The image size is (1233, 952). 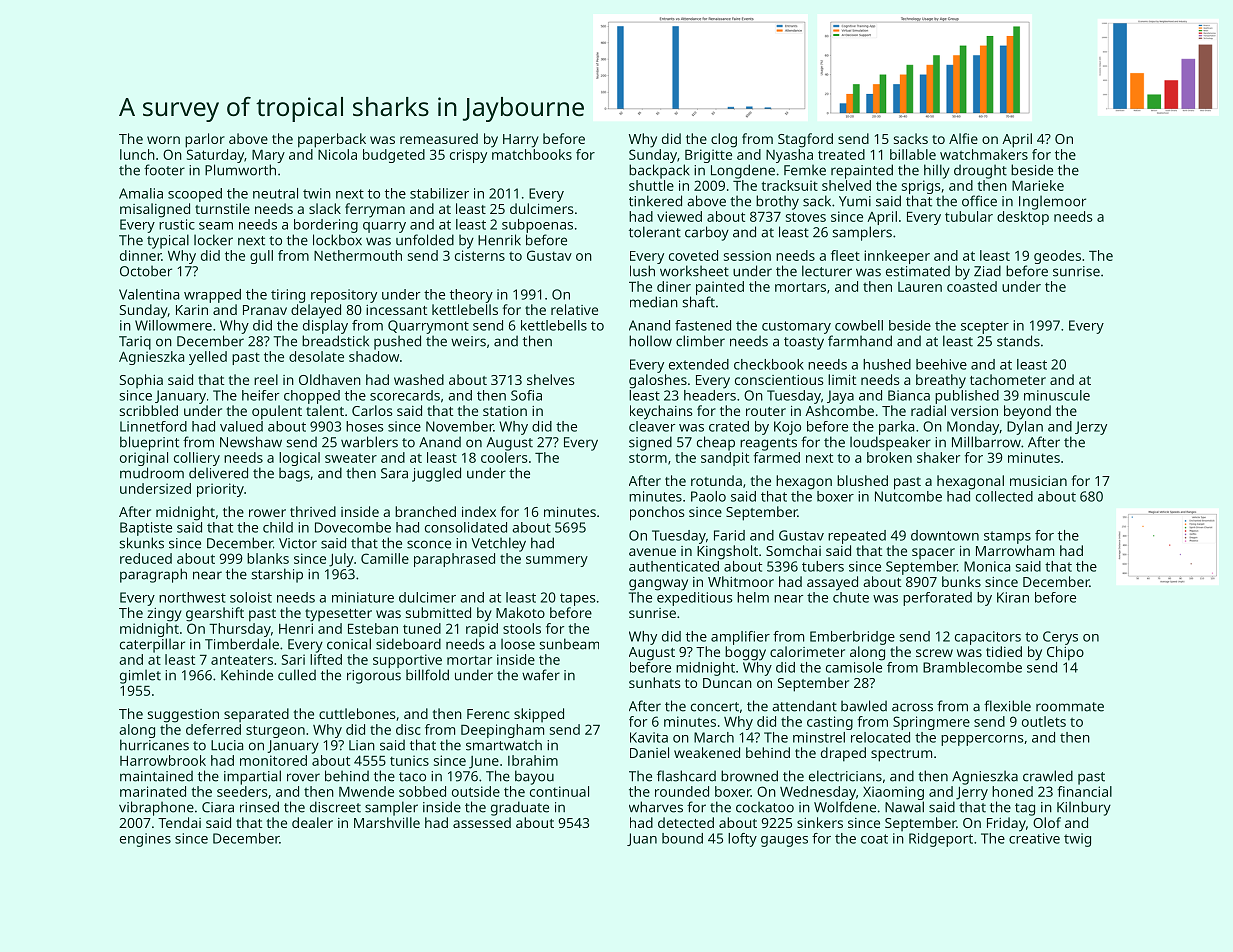 What do you see at coordinates (655, 682) in the document?
I see `sunhats` at bounding box center [655, 682].
